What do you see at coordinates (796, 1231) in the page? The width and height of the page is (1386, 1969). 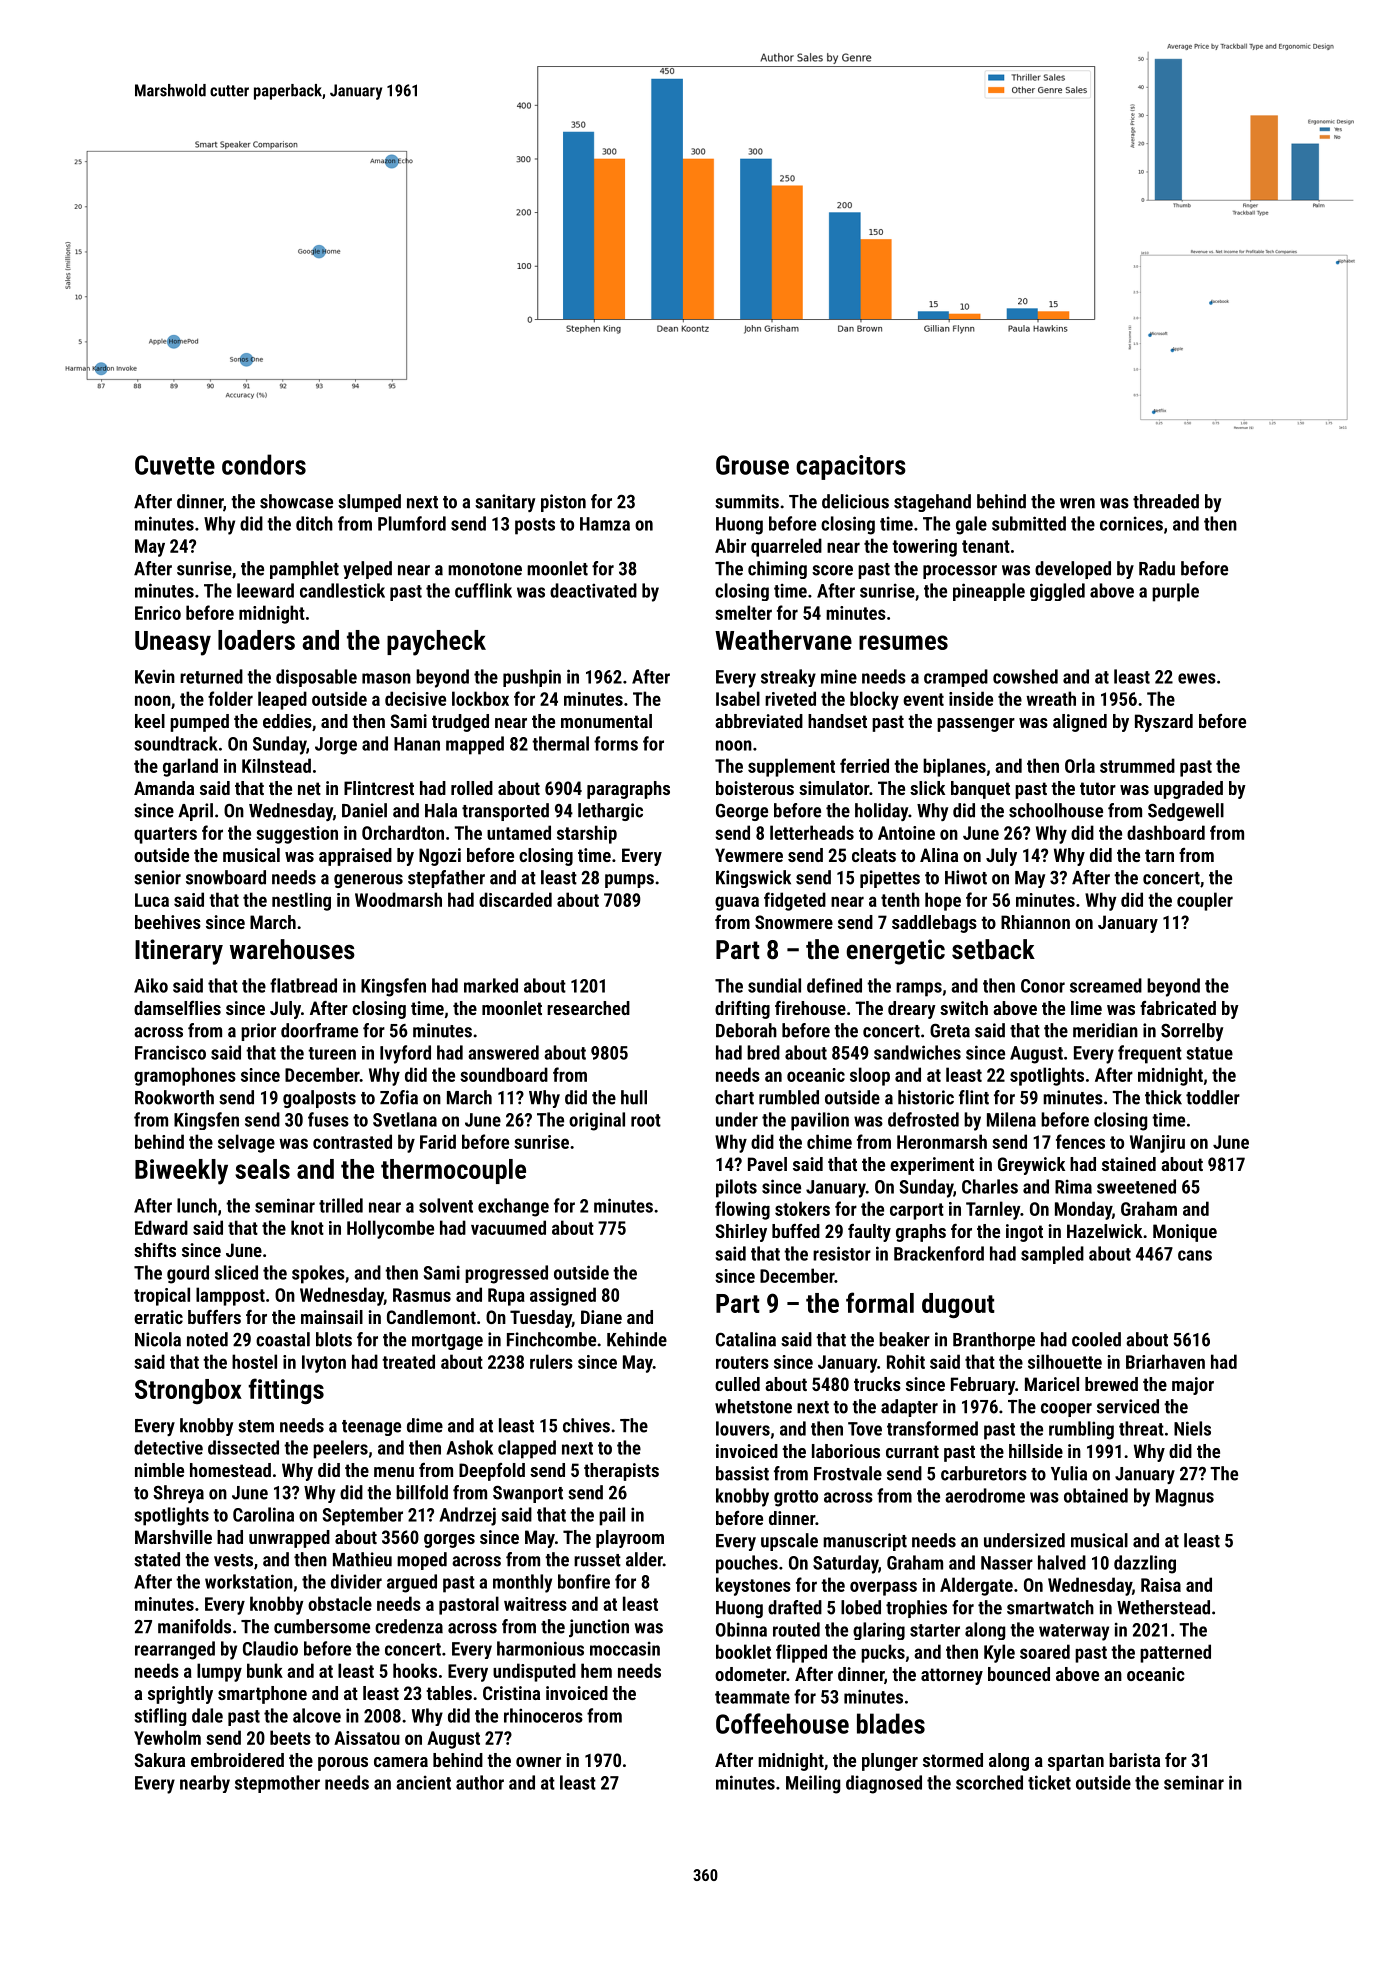 I see `buffed` at bounding box center [796, 1231].
